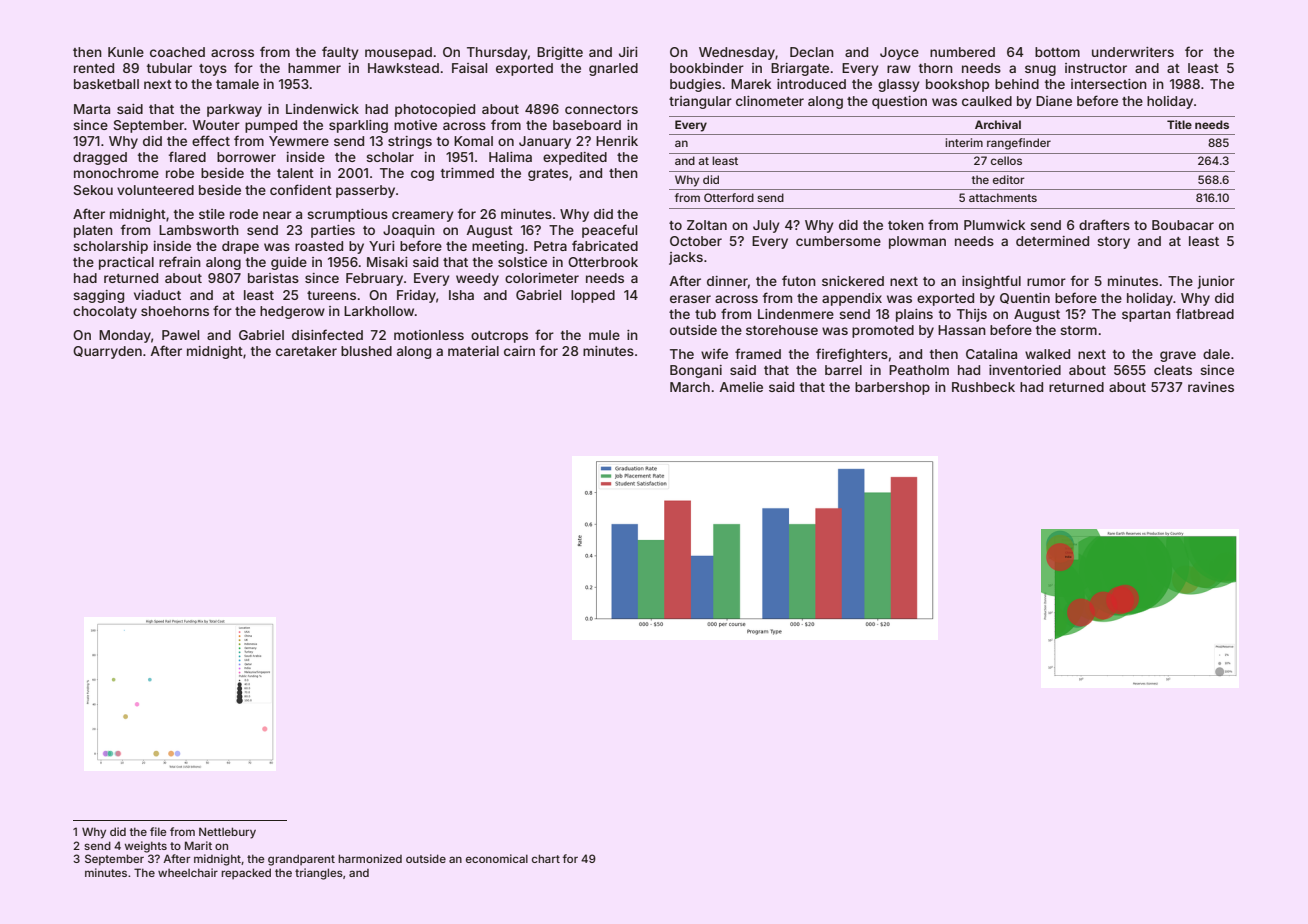 This page has width=1308, height=924. What do you see at coordinates (473, 351) in the page?
I see `material` at bounding box center [473, 351].
